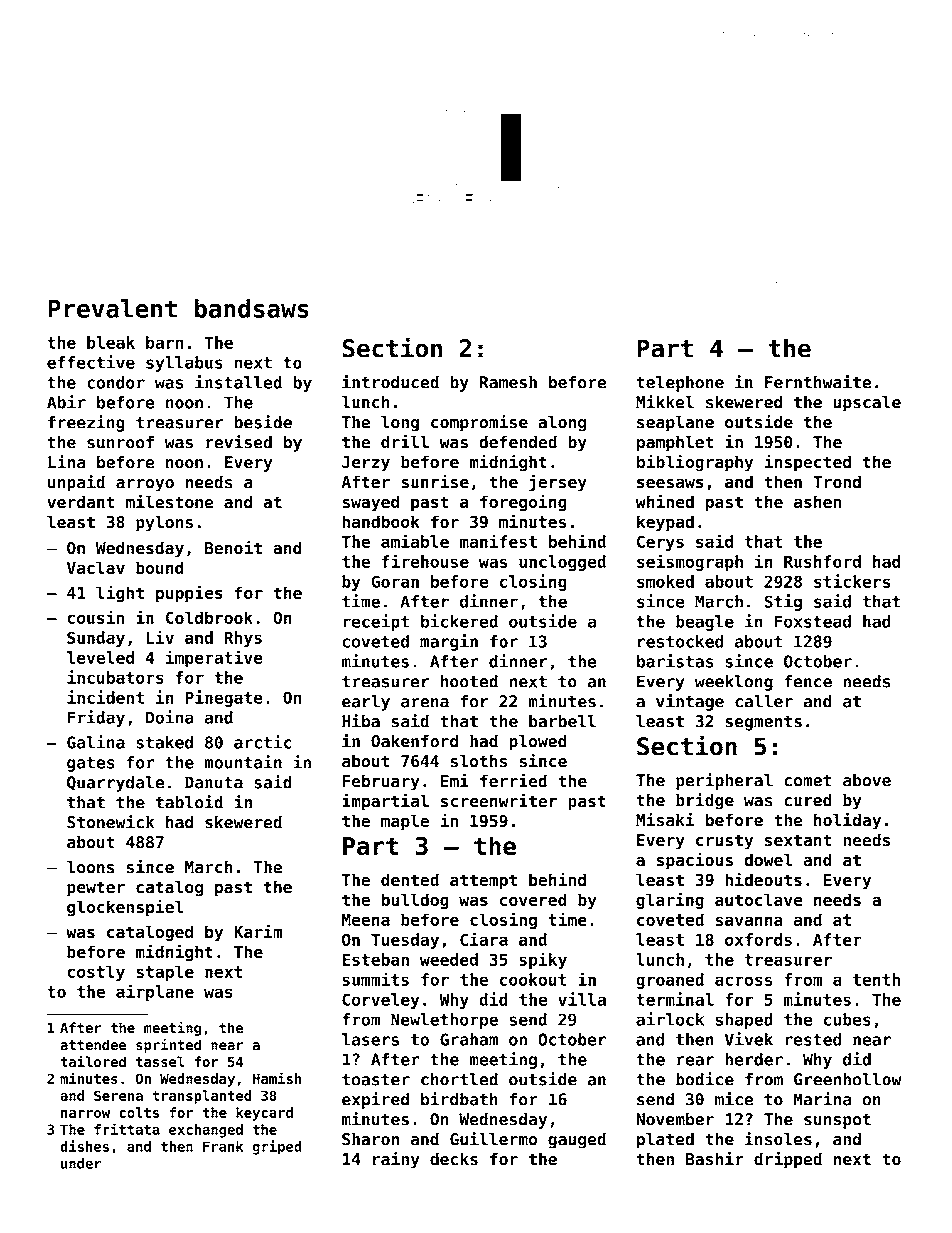 The width and height of the screenshot is (952, 1233). Describe the element at coordinates (233, 547) in the screenshot. I see `Benoit` at that location.
